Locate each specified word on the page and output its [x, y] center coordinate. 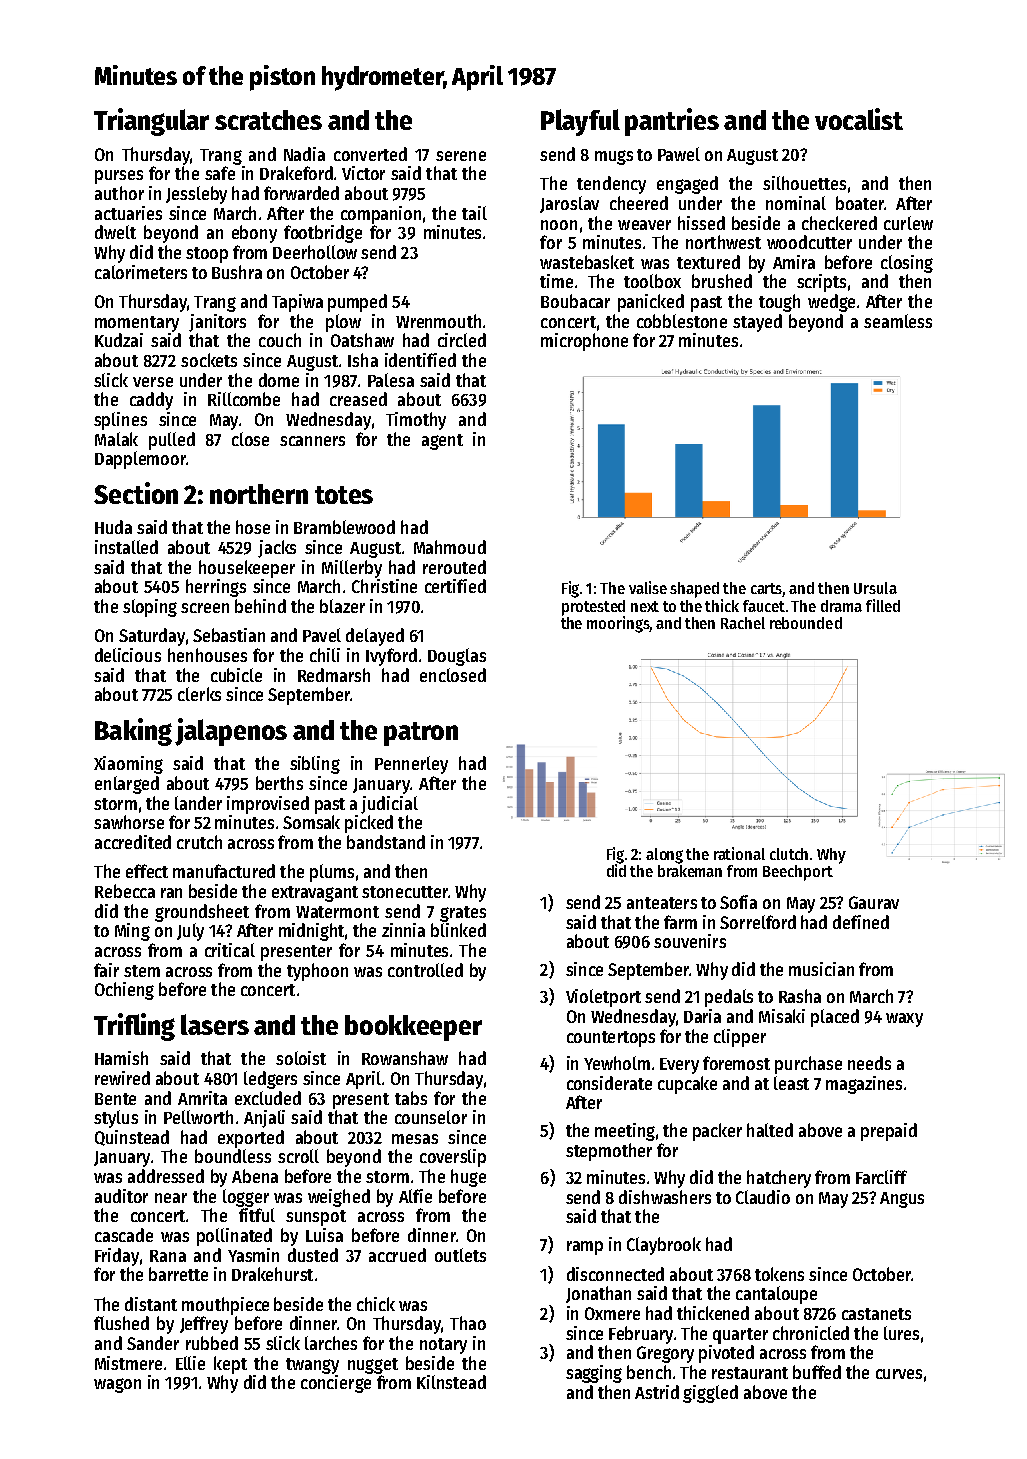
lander [198, 803]
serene [461, 156]
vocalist [859, 119]
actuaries [128, 213]
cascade [124, 1235]
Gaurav [874, 902]
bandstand [386, 842]
